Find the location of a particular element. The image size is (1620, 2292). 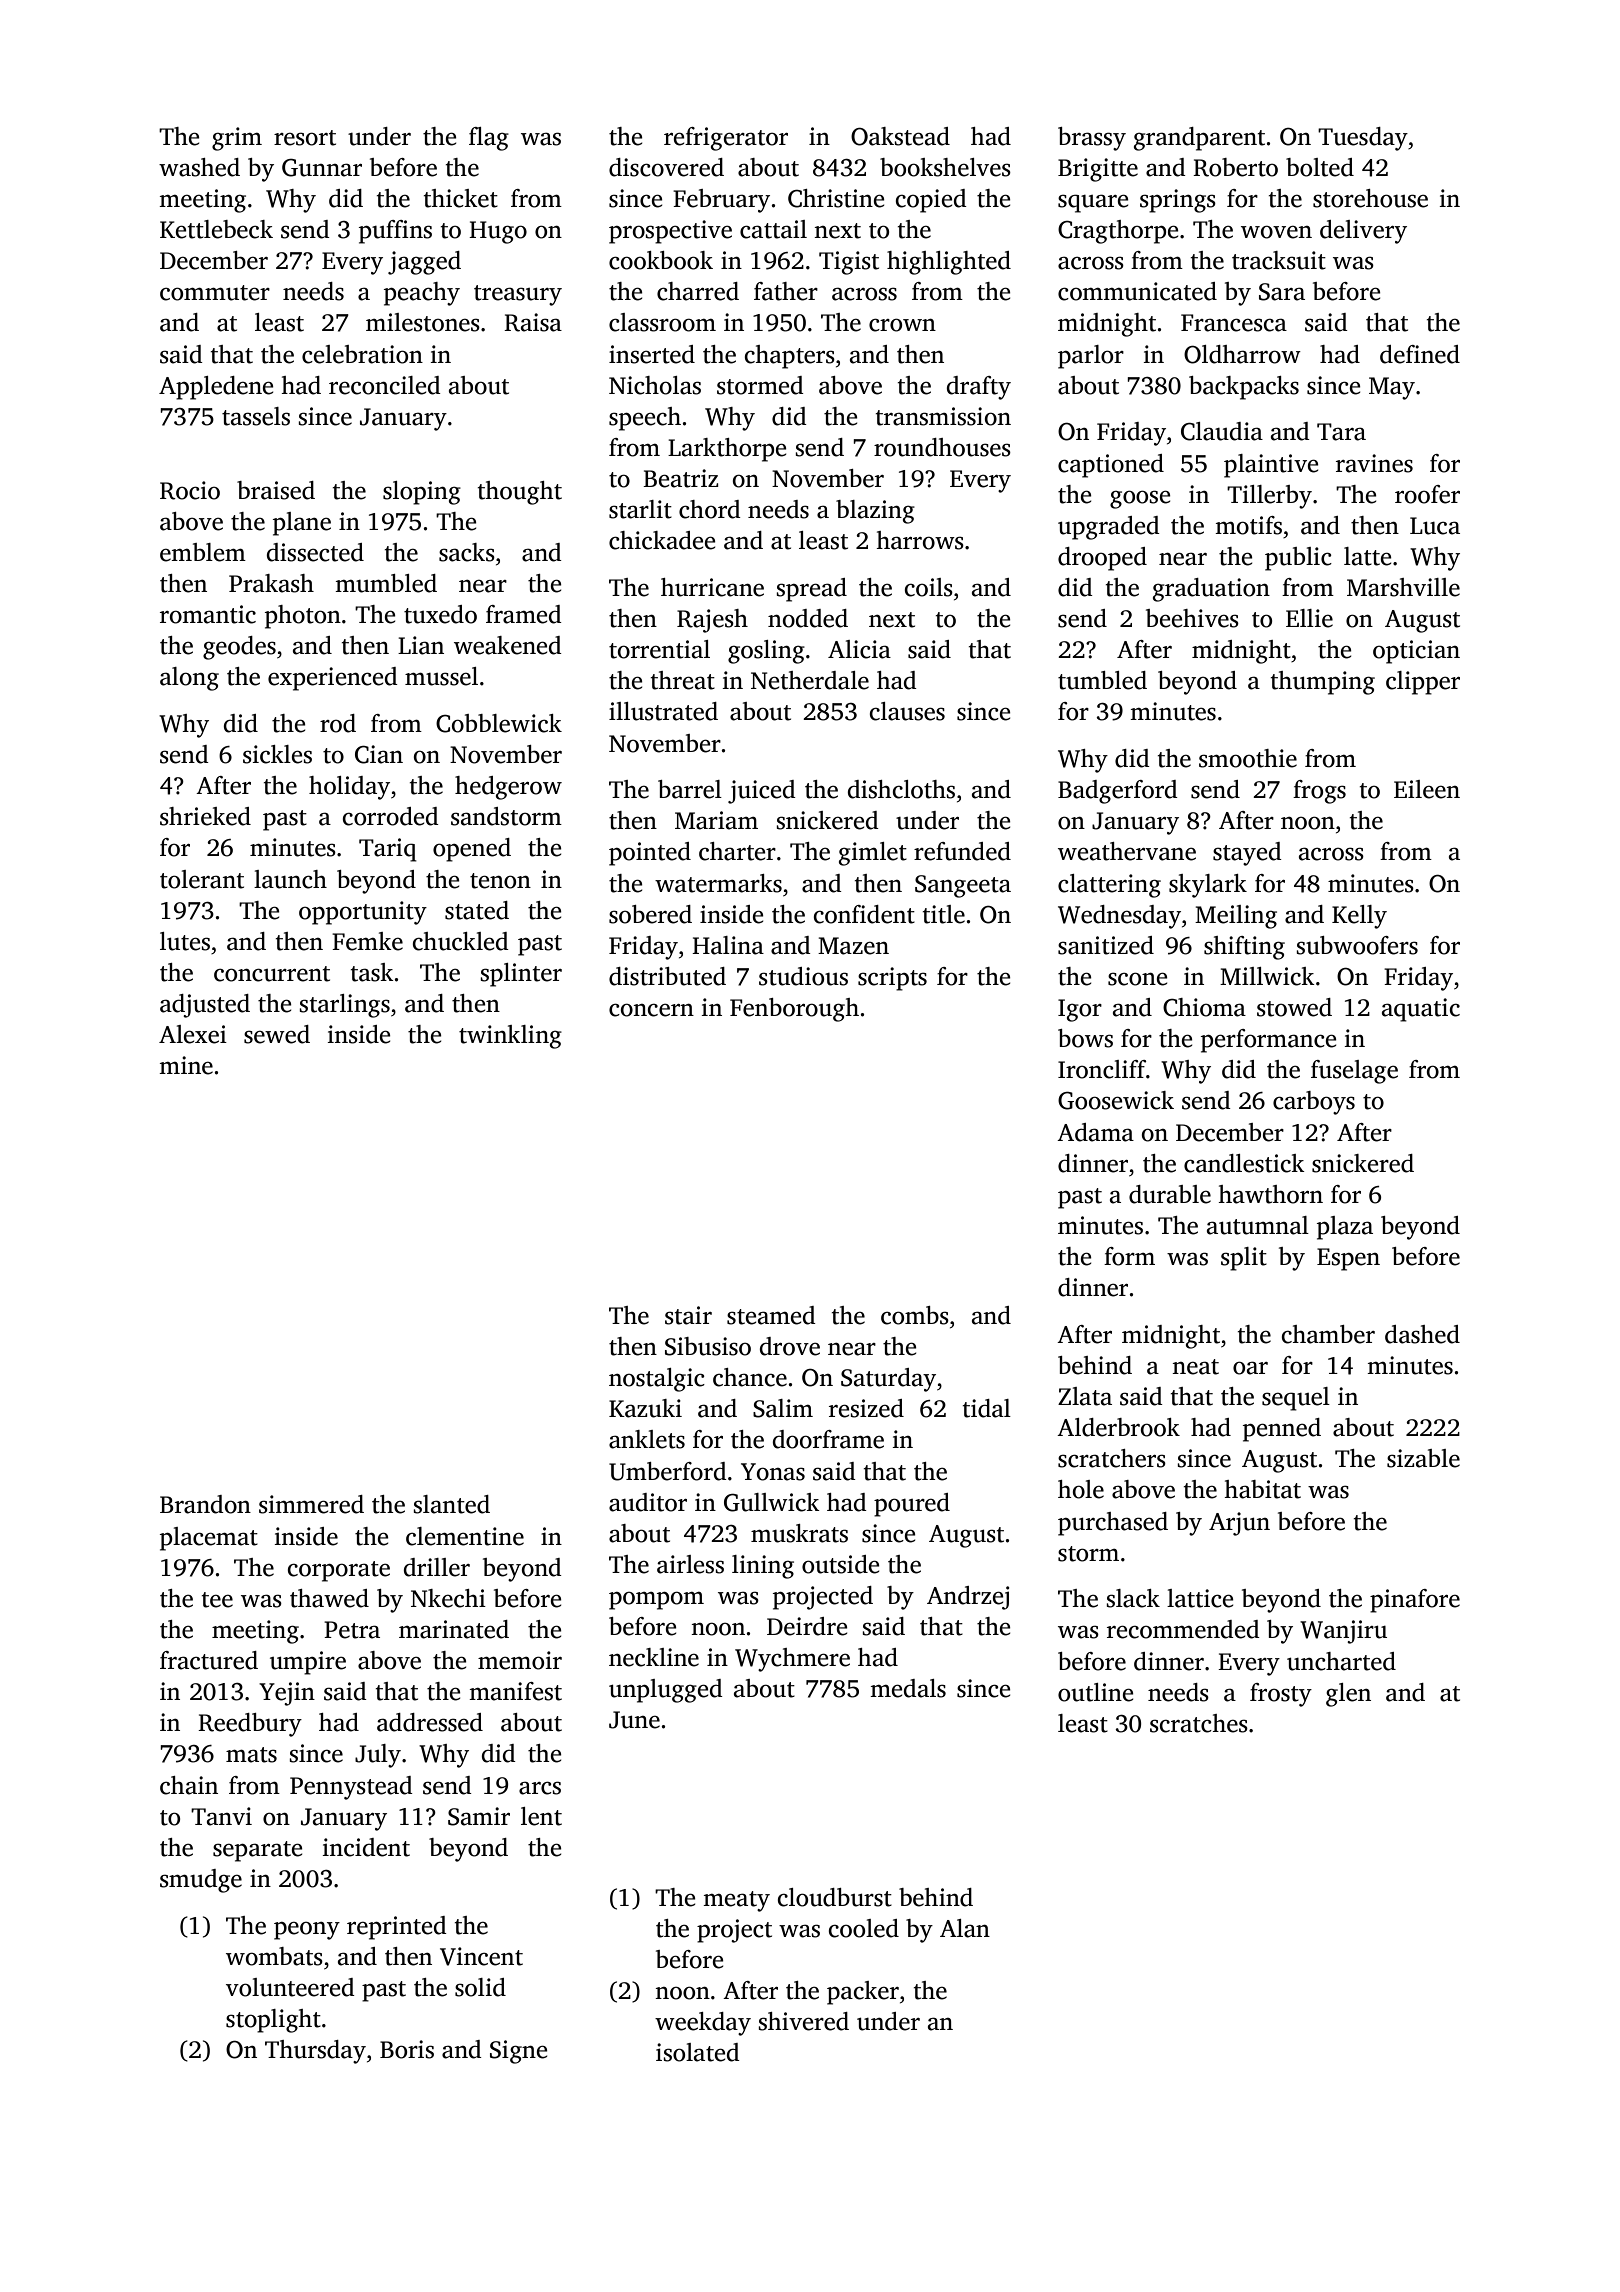

Thursday is located at coordinates (315, 2052).
